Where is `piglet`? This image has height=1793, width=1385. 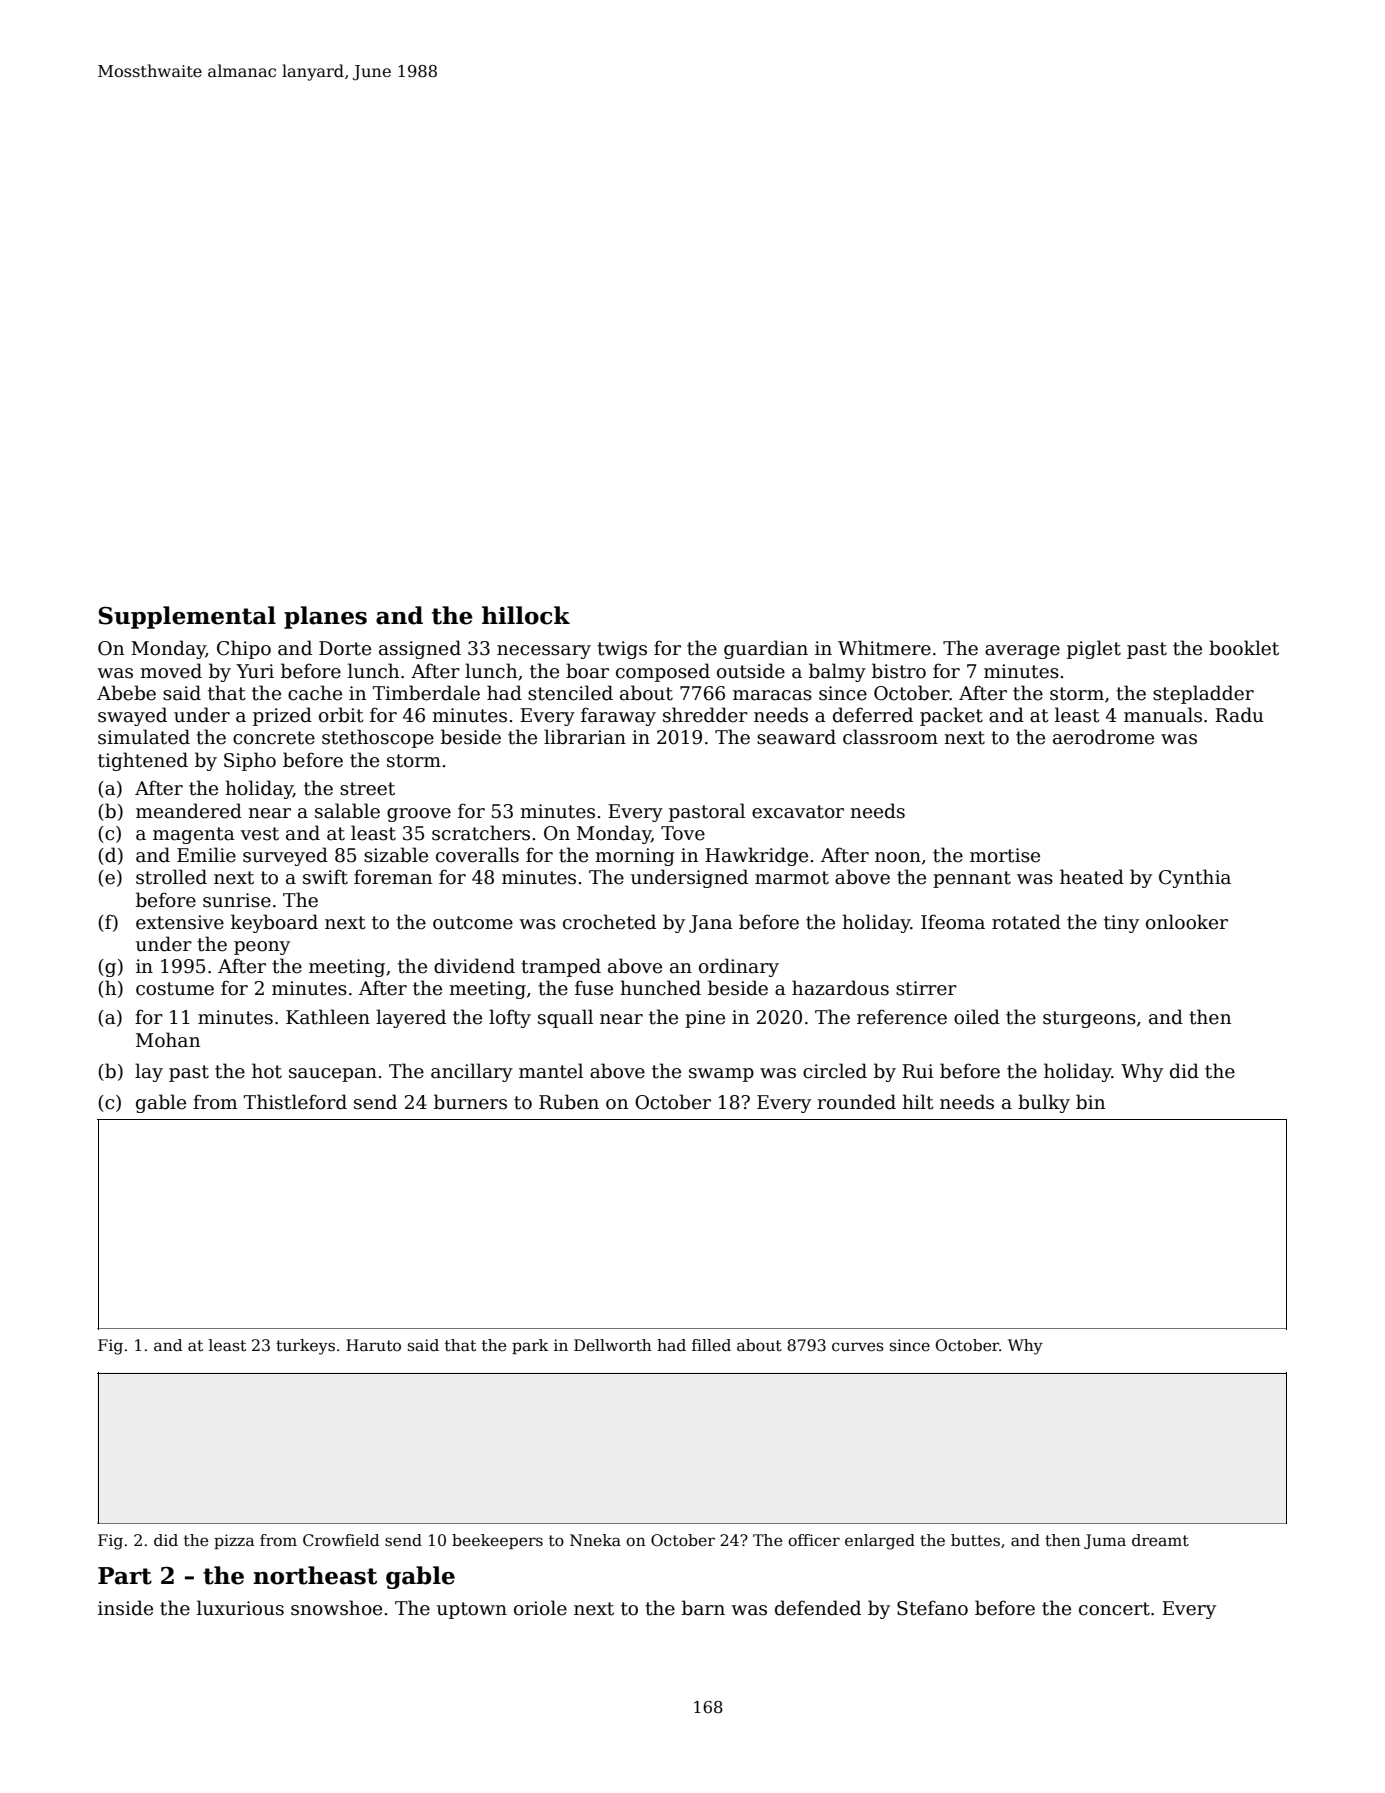 piglet is located at coordinates (1094, 649).
